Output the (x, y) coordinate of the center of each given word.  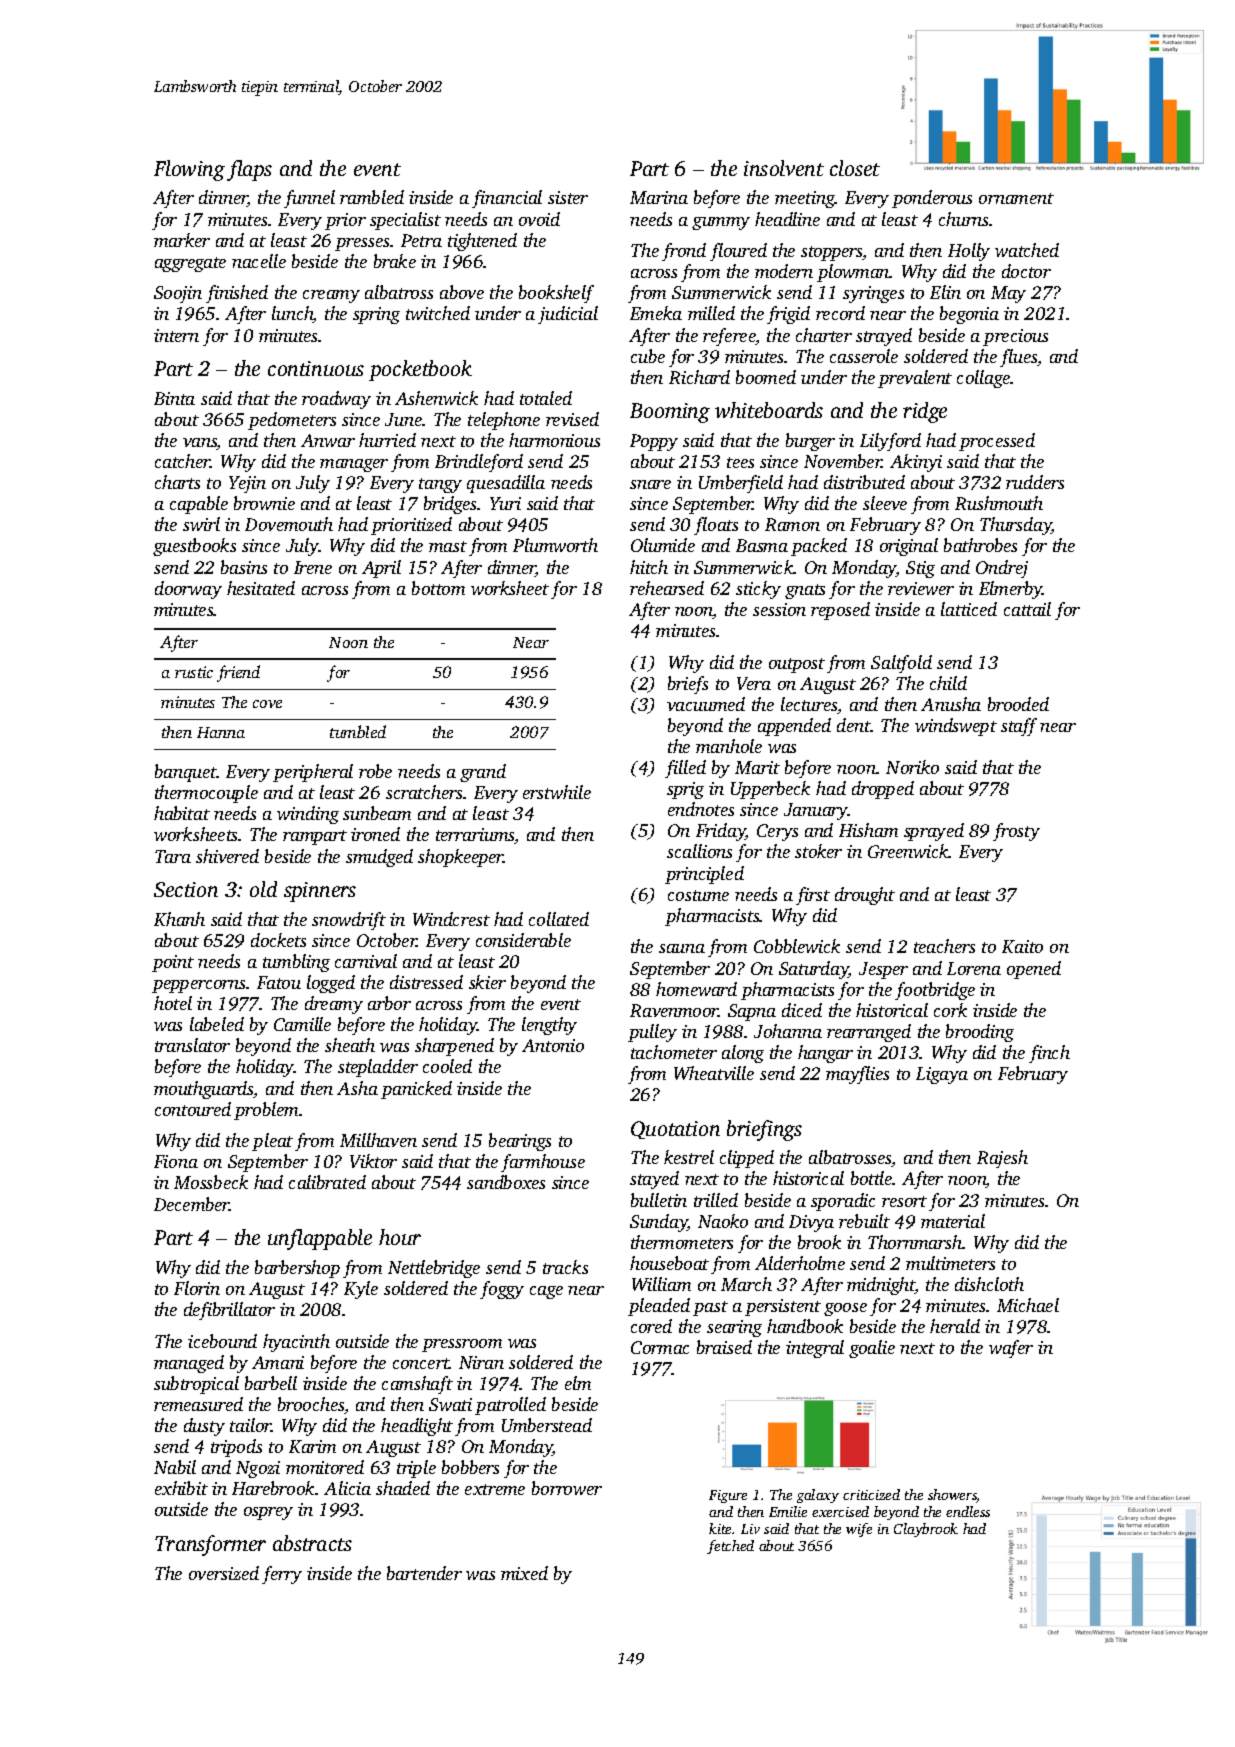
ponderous (932, 199)
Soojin (178, 294)
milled (711, 313)
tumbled (358, 731)
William (661, 1284)
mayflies (857, 1075)
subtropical (196, 1385)
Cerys (777, 832)
